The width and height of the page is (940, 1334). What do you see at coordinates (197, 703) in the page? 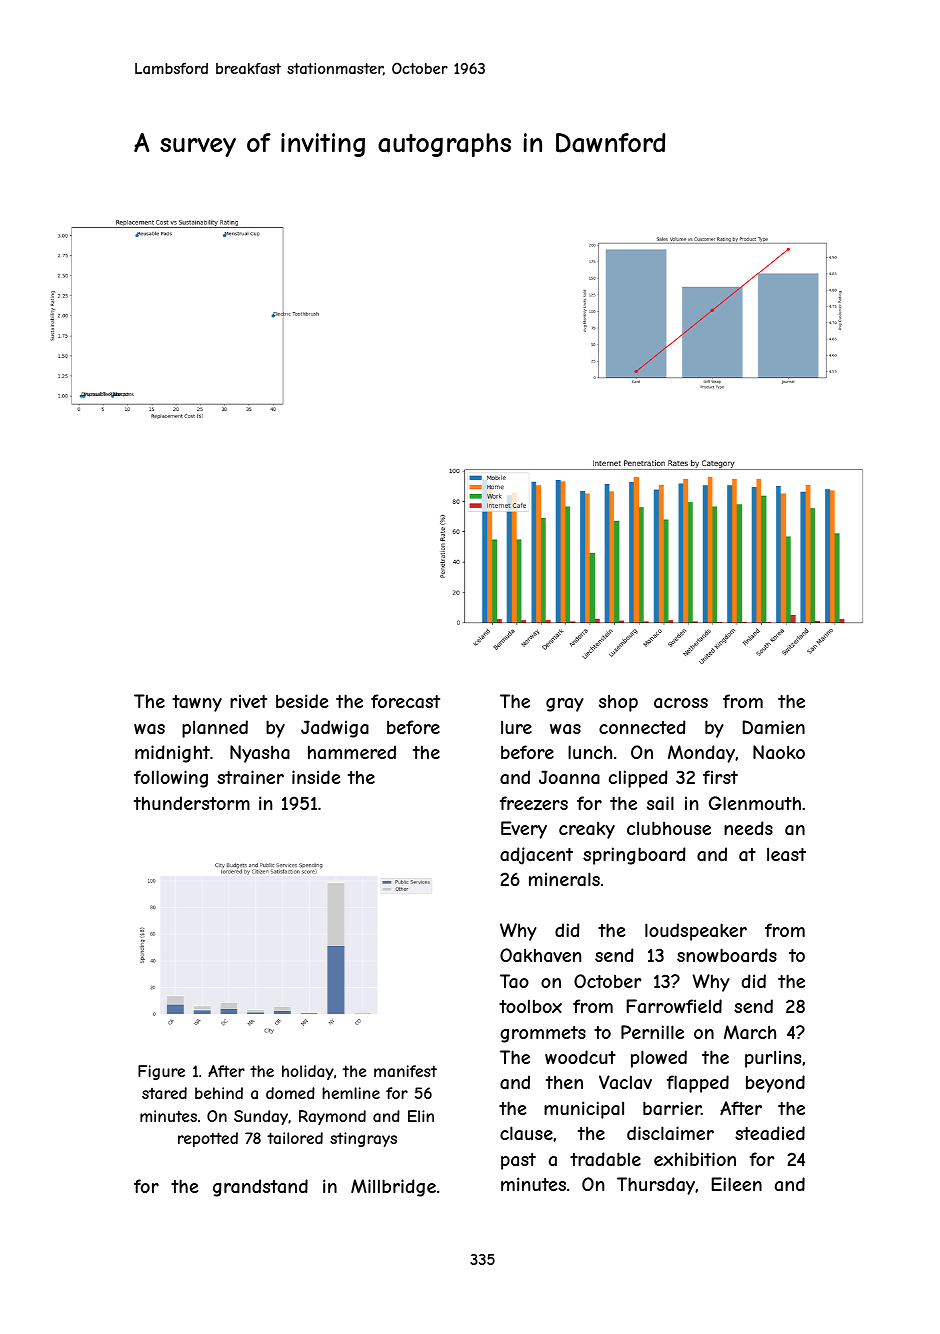
I see `tawny` at bounding box center [197, 703].
